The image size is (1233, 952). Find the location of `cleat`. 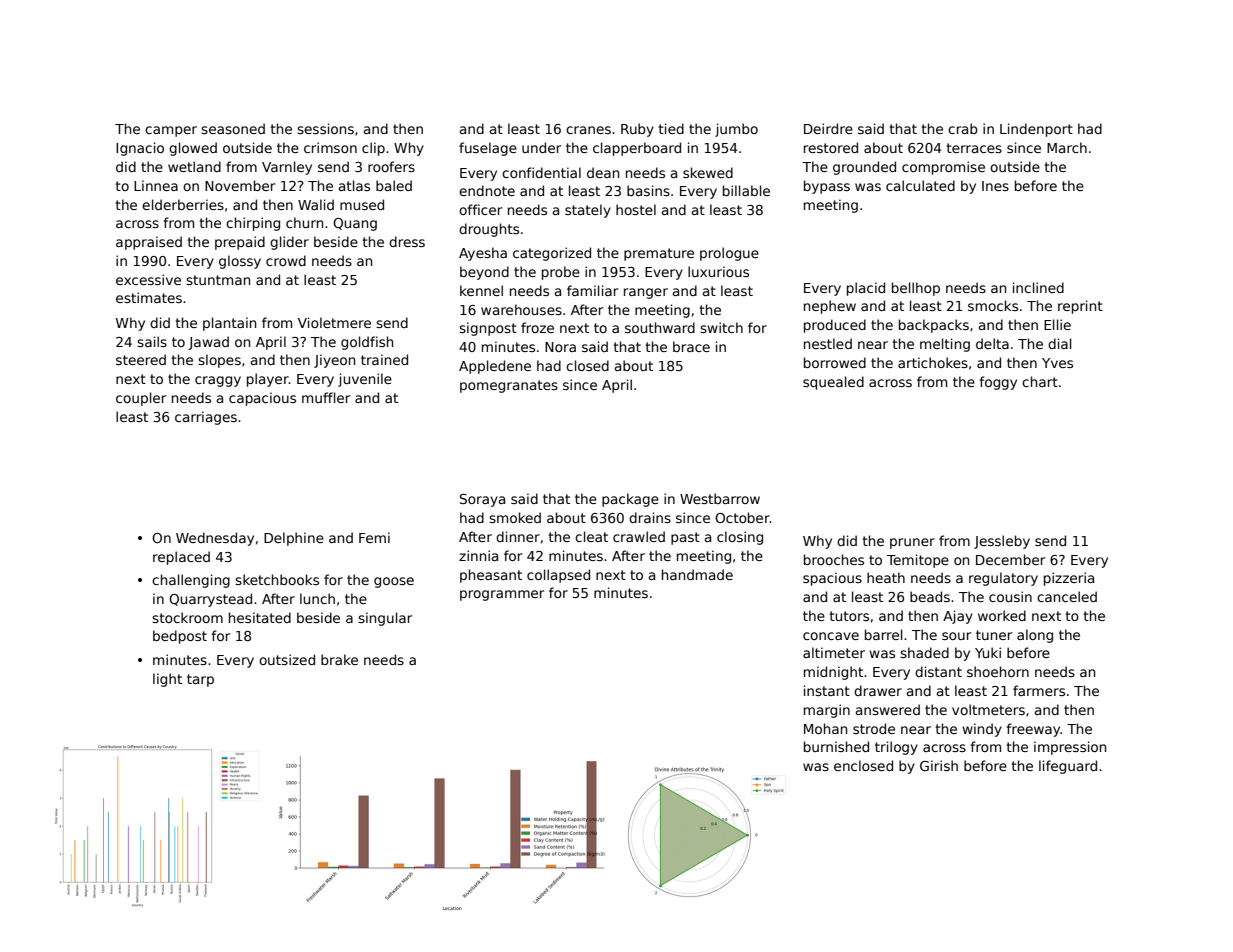

cleat is located at coordinates (591, 536).
